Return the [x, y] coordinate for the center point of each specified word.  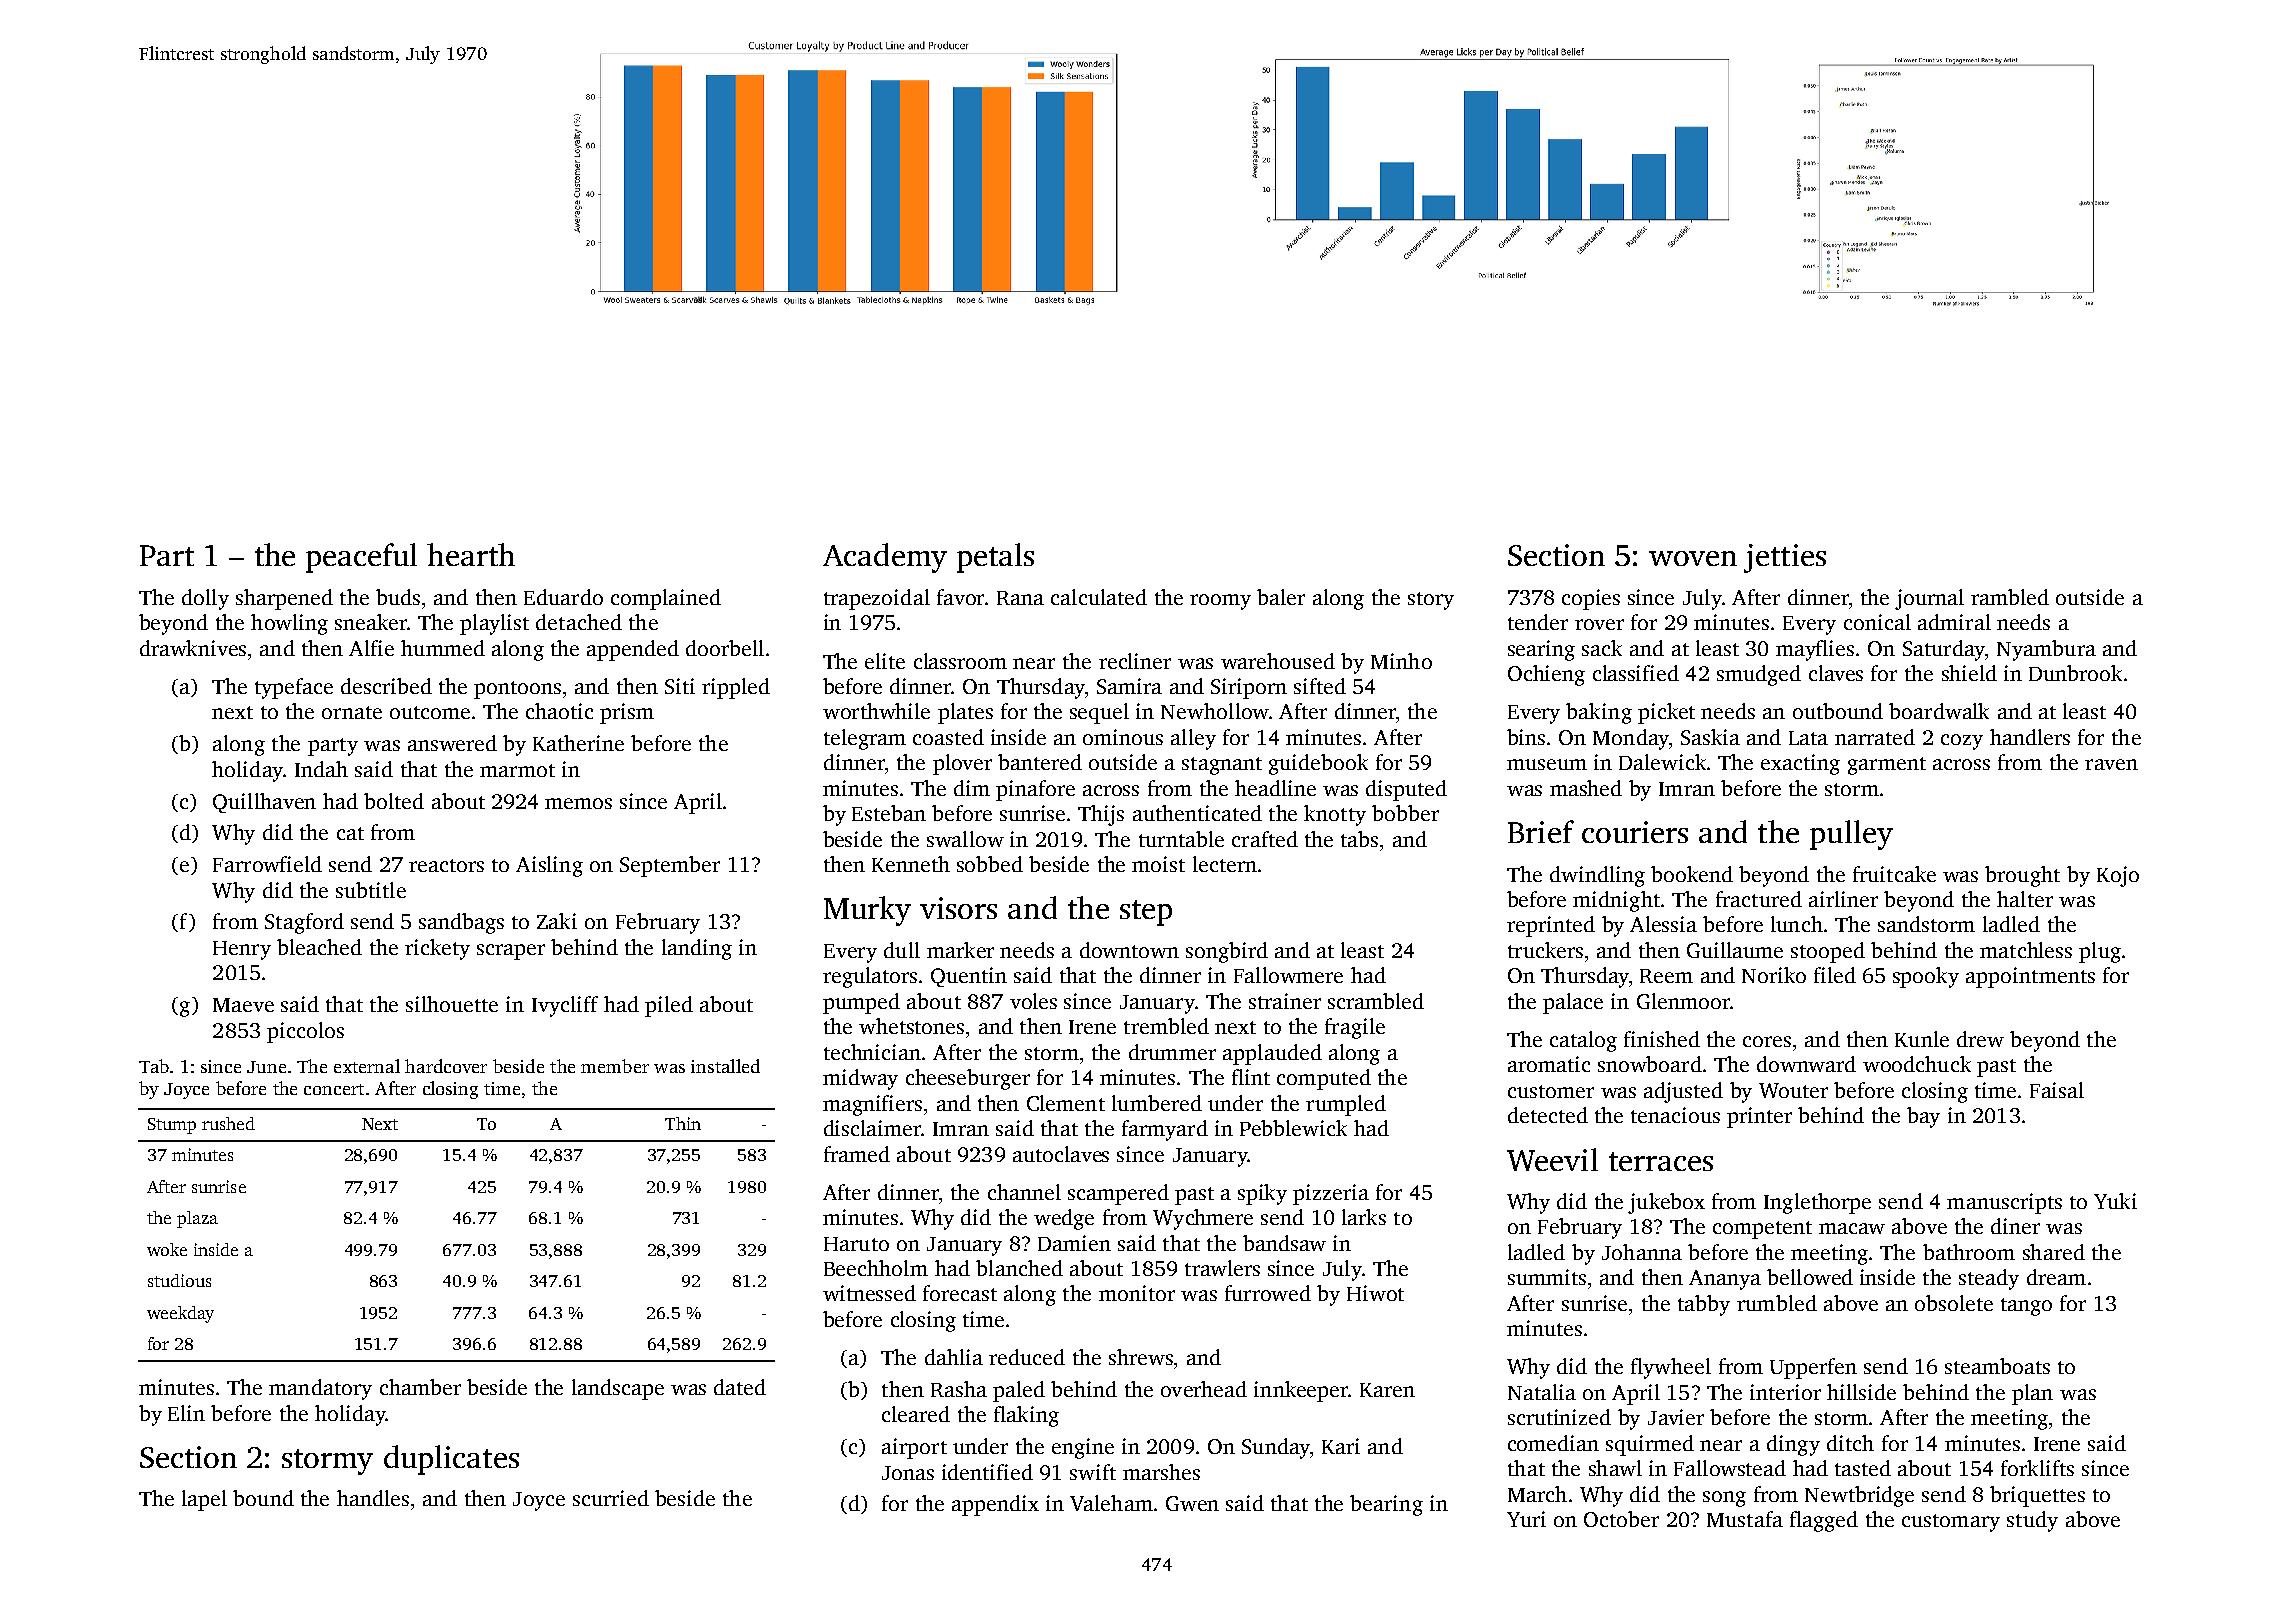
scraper [511, 952]
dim [972, 788]
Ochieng [1546, 675]
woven [1693, 558]
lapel [204, 1500]
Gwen [1192, 1503]
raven [2111, 764]
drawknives [193, 648]
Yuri [1526, 1519]
